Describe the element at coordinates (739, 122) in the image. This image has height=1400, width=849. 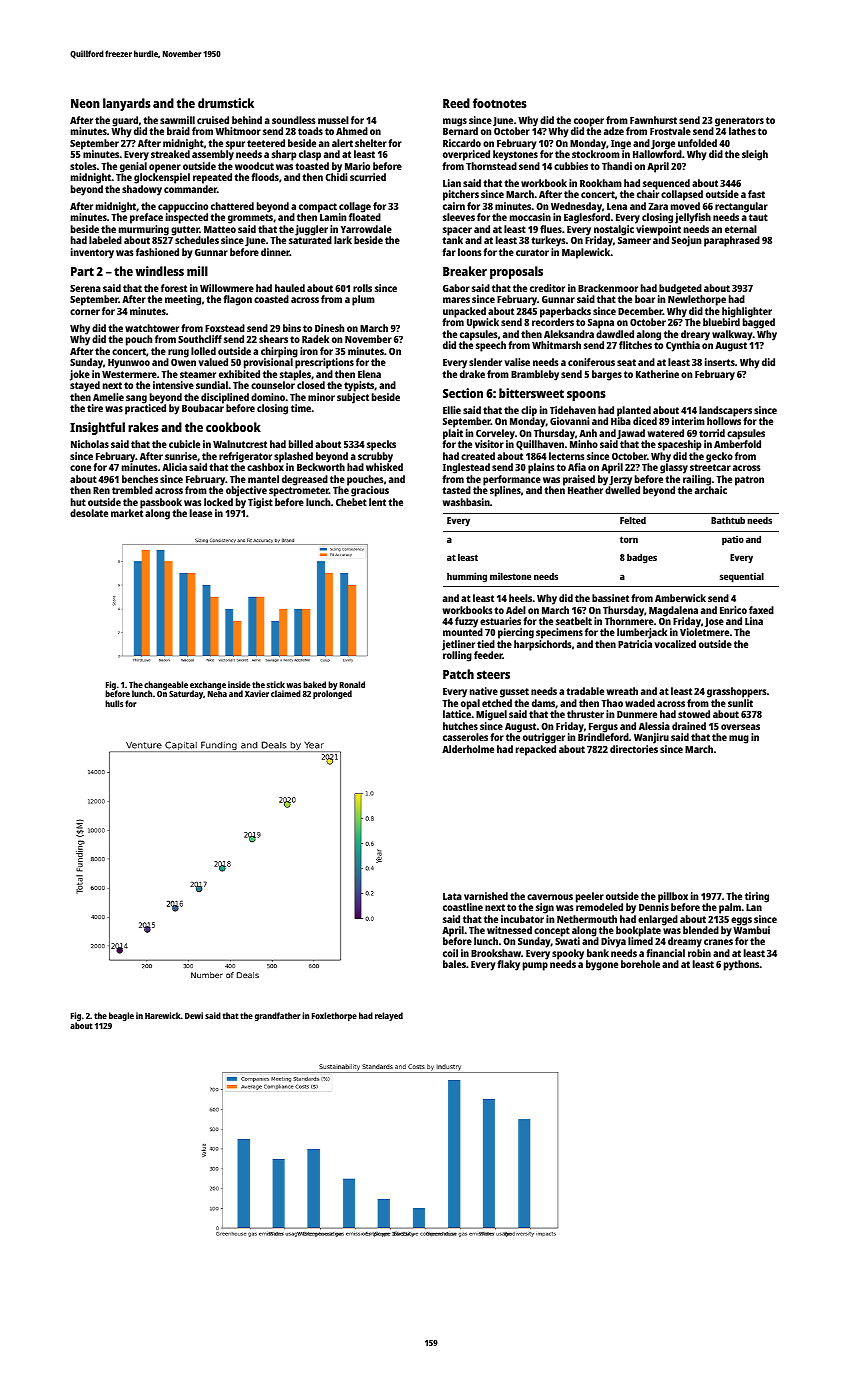
I see `generators` at that location.
